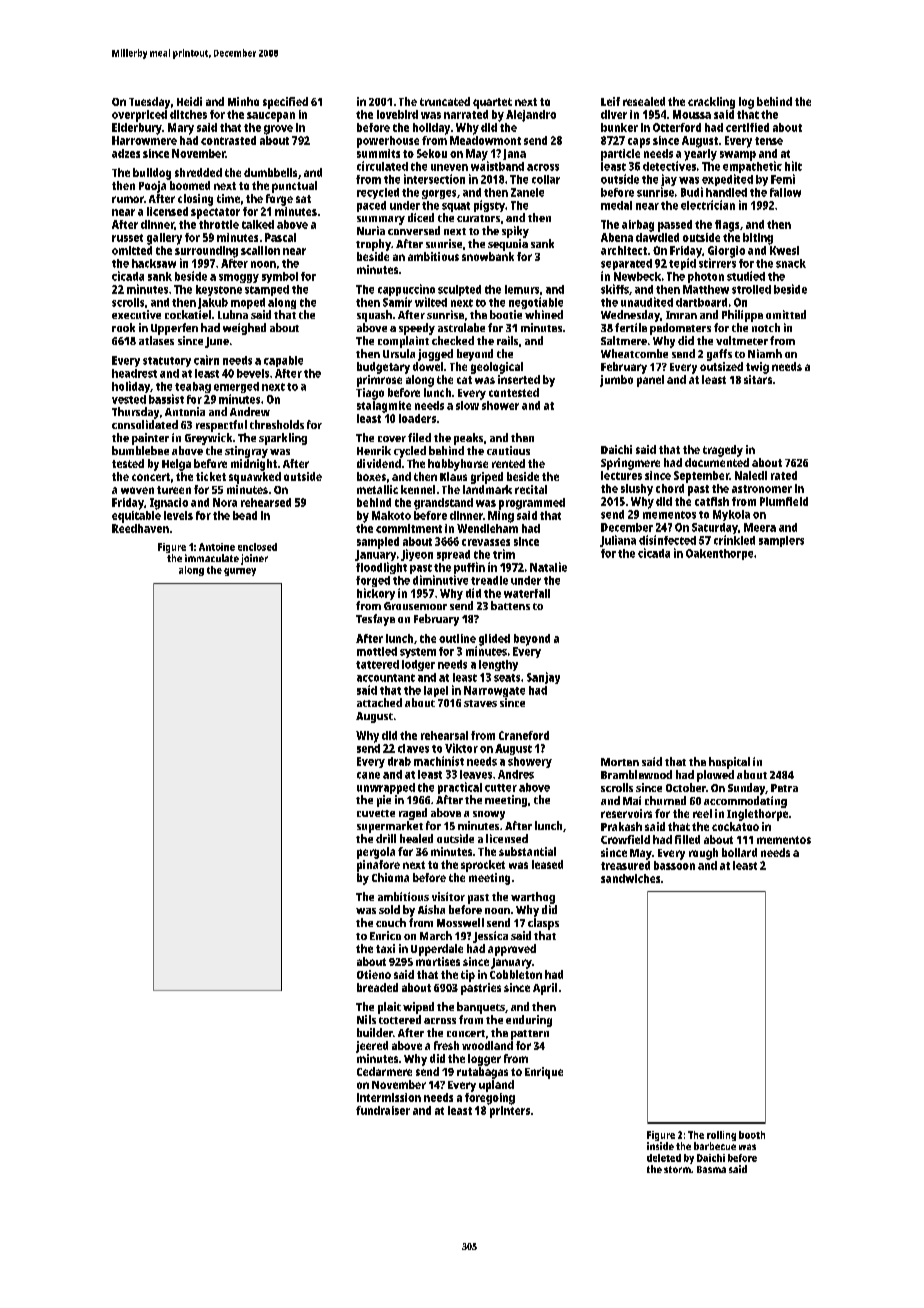  I want to click on storm, so click(677, 1169).
